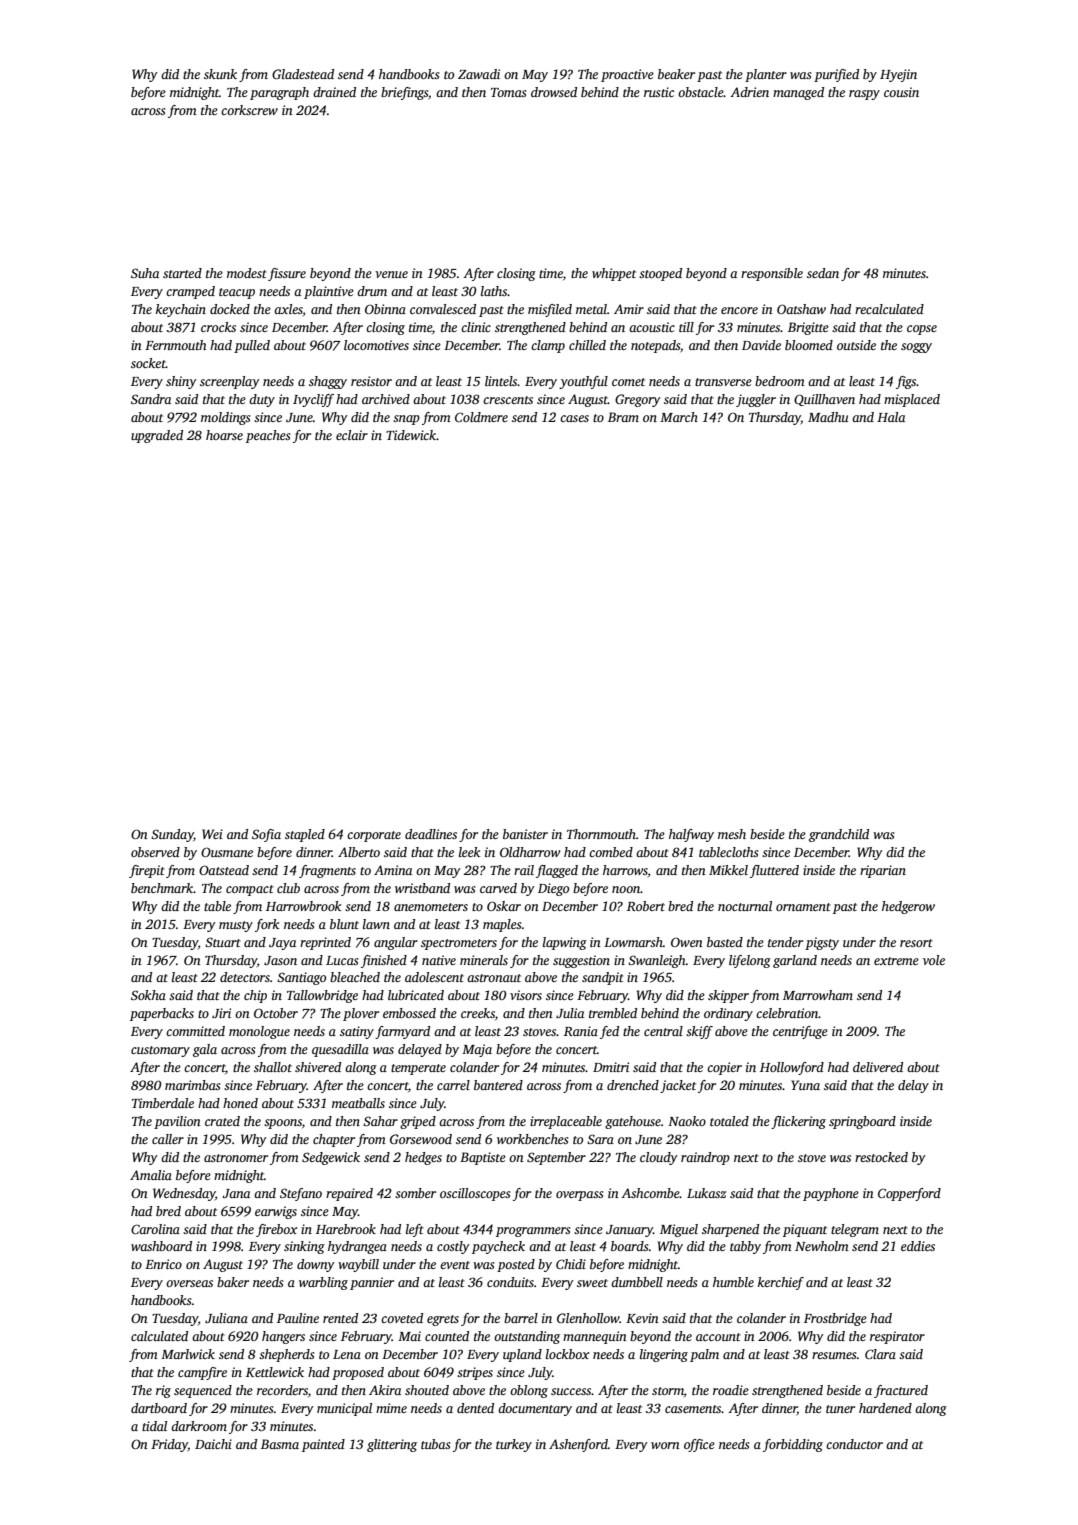  I want to click on purified, so click(836, 75).
